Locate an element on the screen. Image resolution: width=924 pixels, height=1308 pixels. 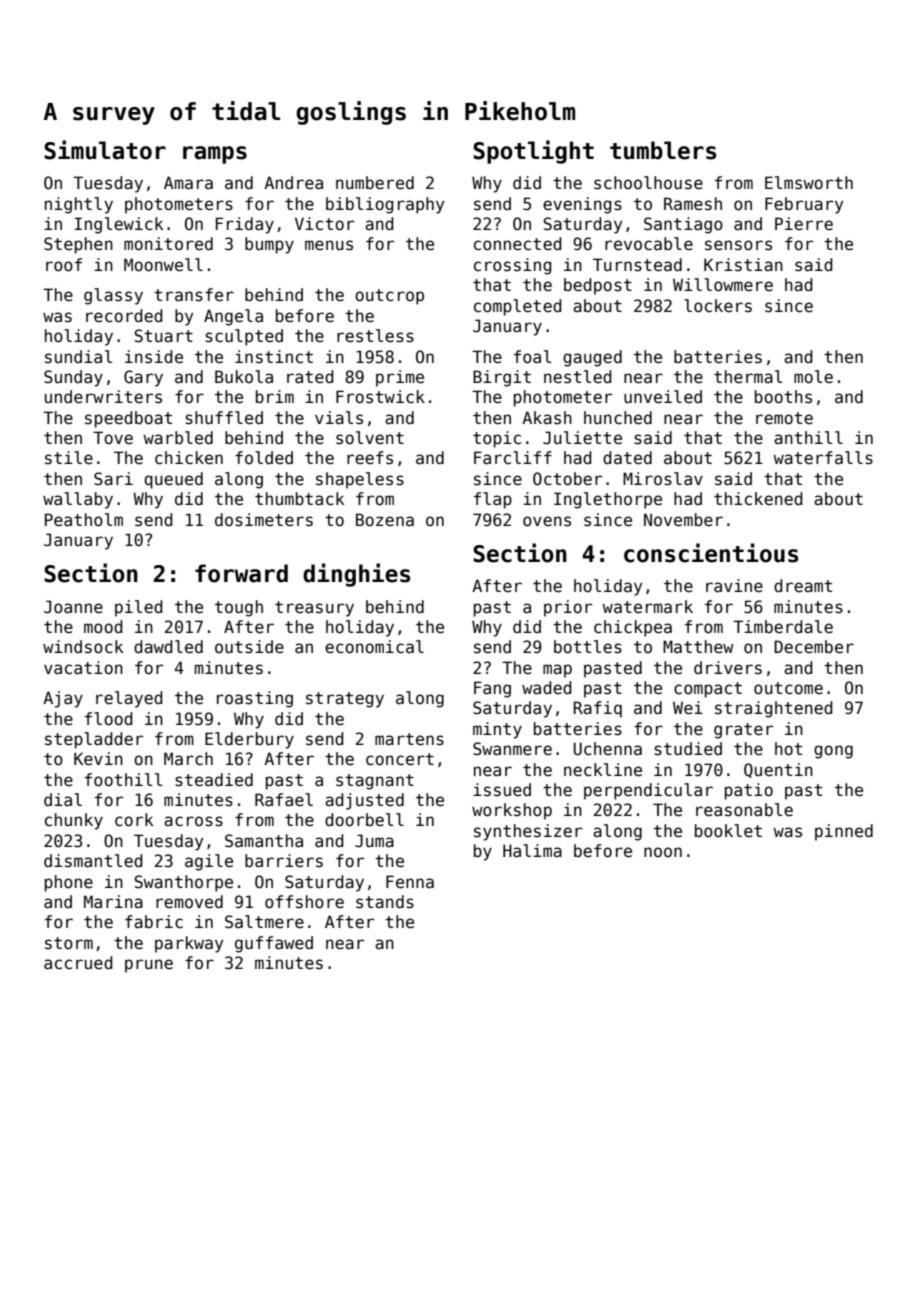
nightly is located at coordinates (79, 205).
